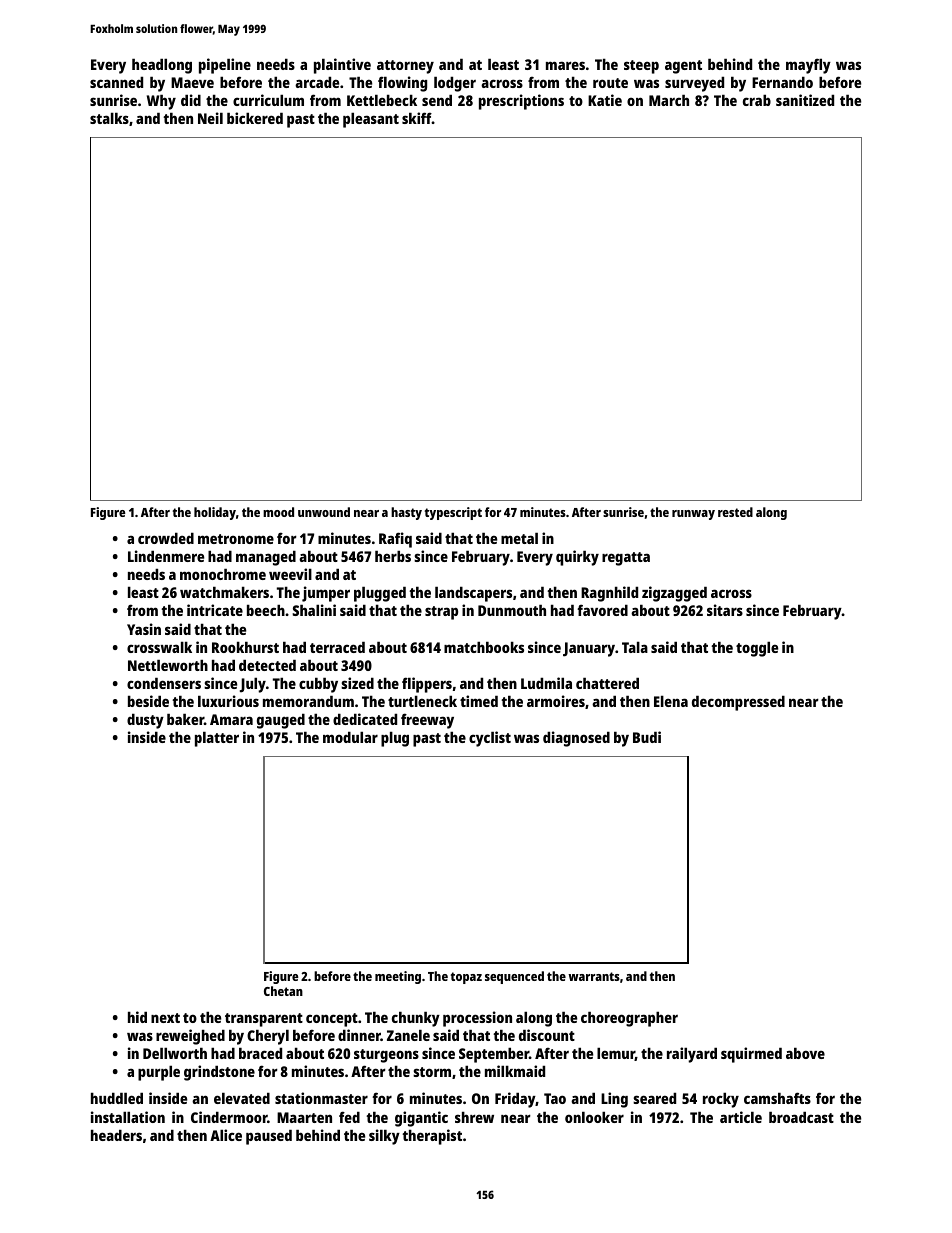 The image size is (952, 1233). Describe the element at coordinates (427, 721) in the document. I see `freeway` at that location.
